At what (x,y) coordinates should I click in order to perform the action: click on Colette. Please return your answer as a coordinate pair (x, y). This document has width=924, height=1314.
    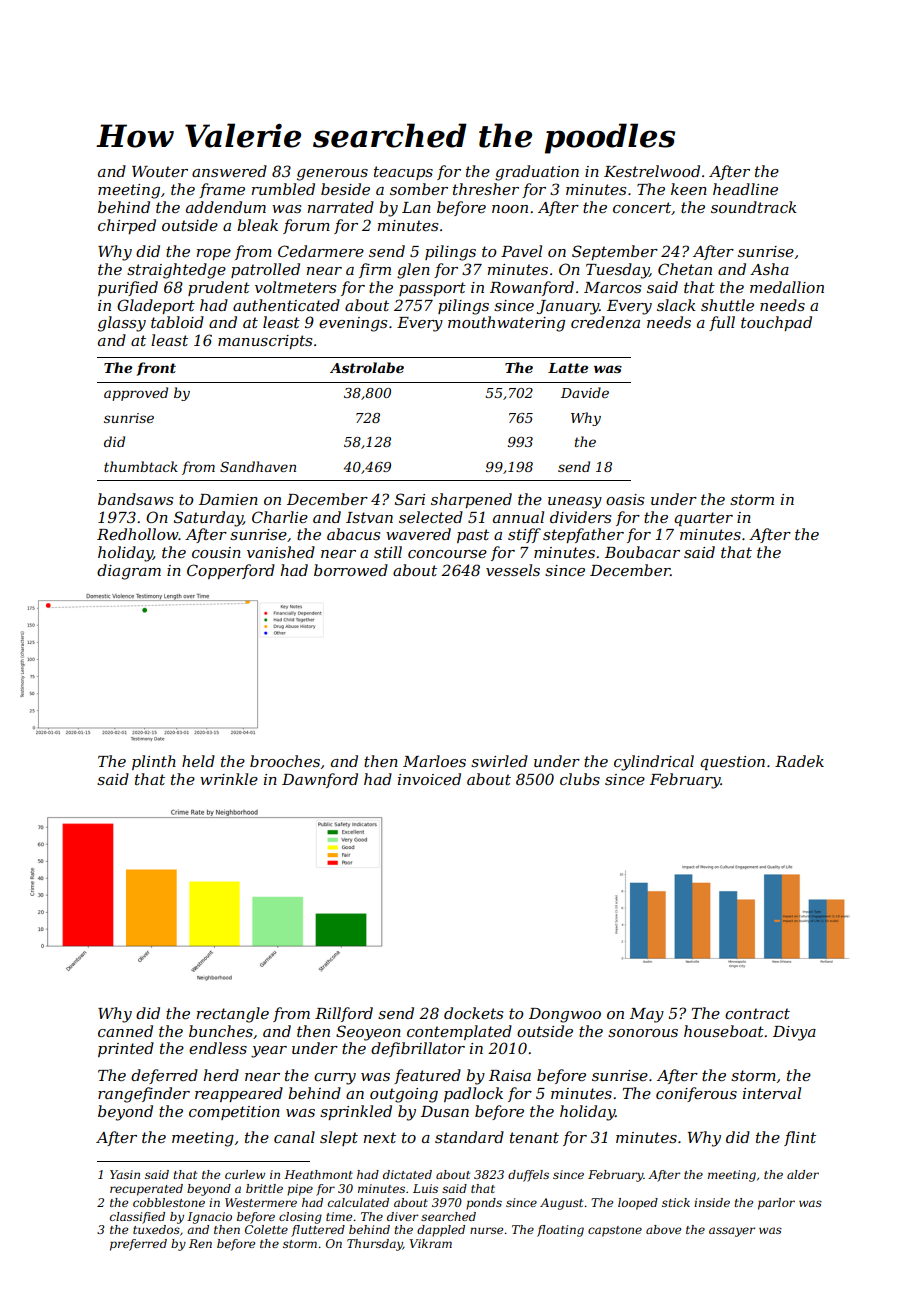
    Looking at the image, I should click on (266, 1229).
